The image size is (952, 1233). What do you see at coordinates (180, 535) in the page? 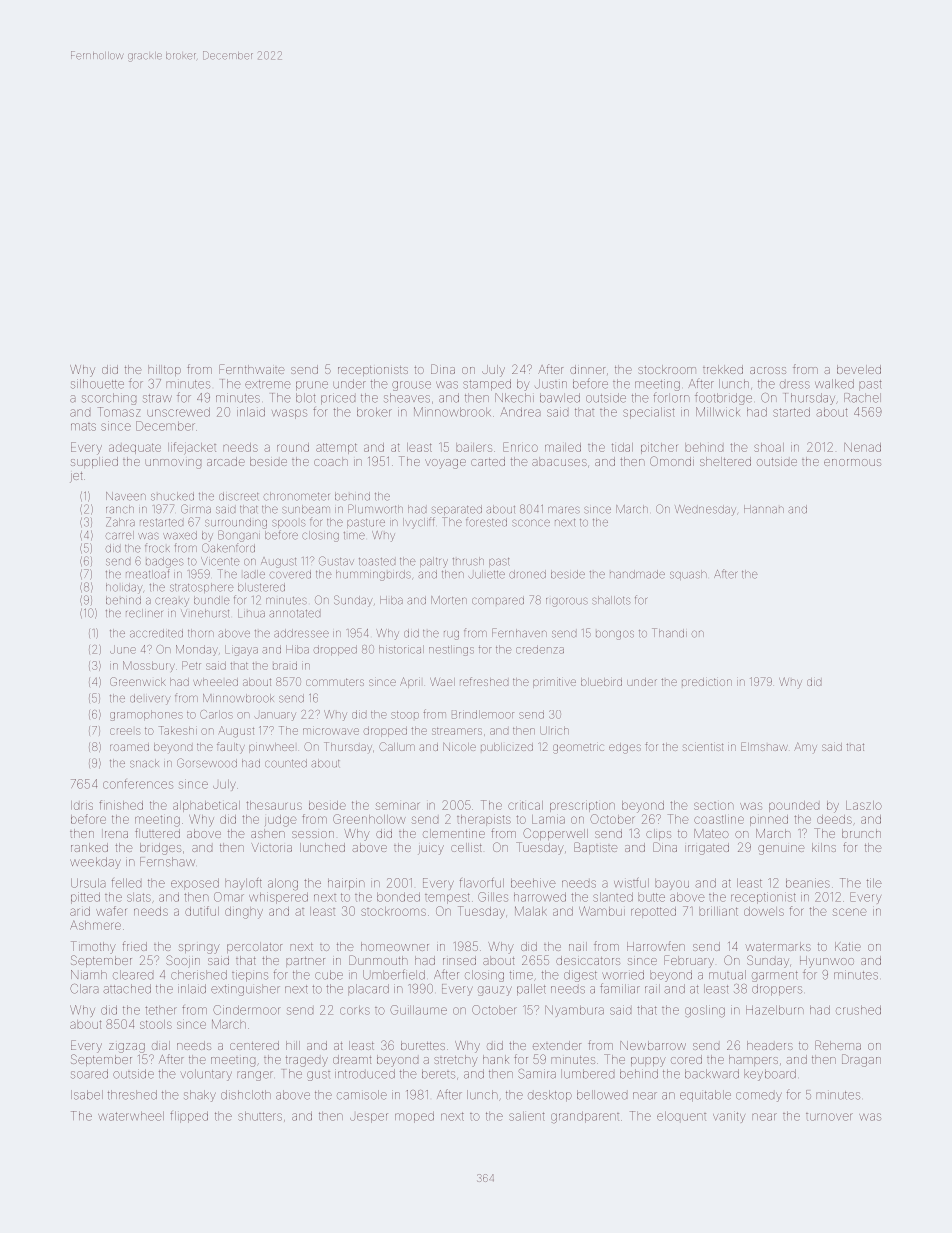
I see `waxed` at bounding box center [180, 535].
